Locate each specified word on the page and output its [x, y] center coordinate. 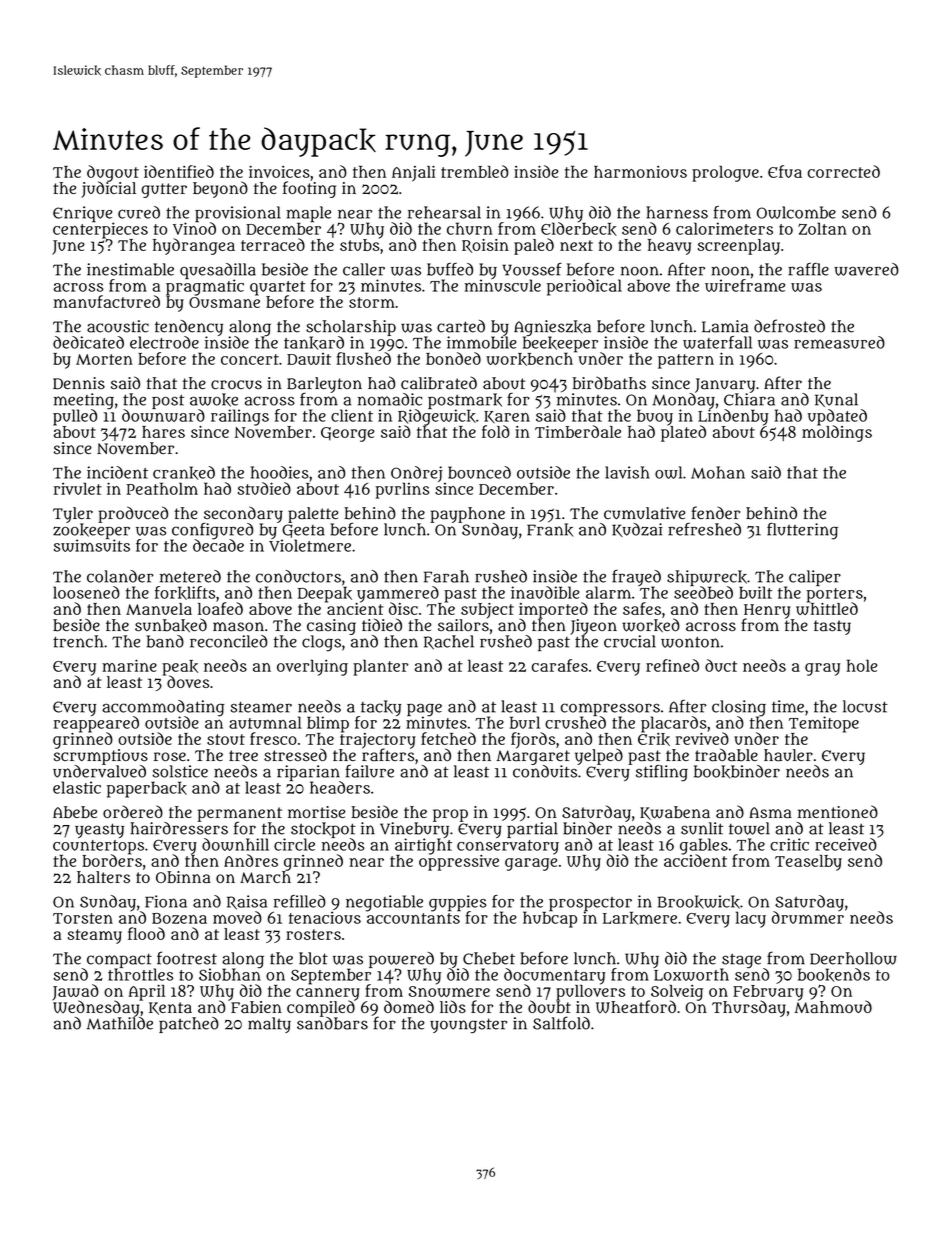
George [347, 434]
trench [78, 641]
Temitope [824, 724]
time [788, 706]
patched [189, 1025]
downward [163, 415]
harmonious [640, 172]
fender [715, 512]
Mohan [718, 472]
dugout [113, 173]
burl [525, 722]
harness [677, 212]
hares [163, 432]
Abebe [75, 812]
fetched [448, 738]
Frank [550, 530]
